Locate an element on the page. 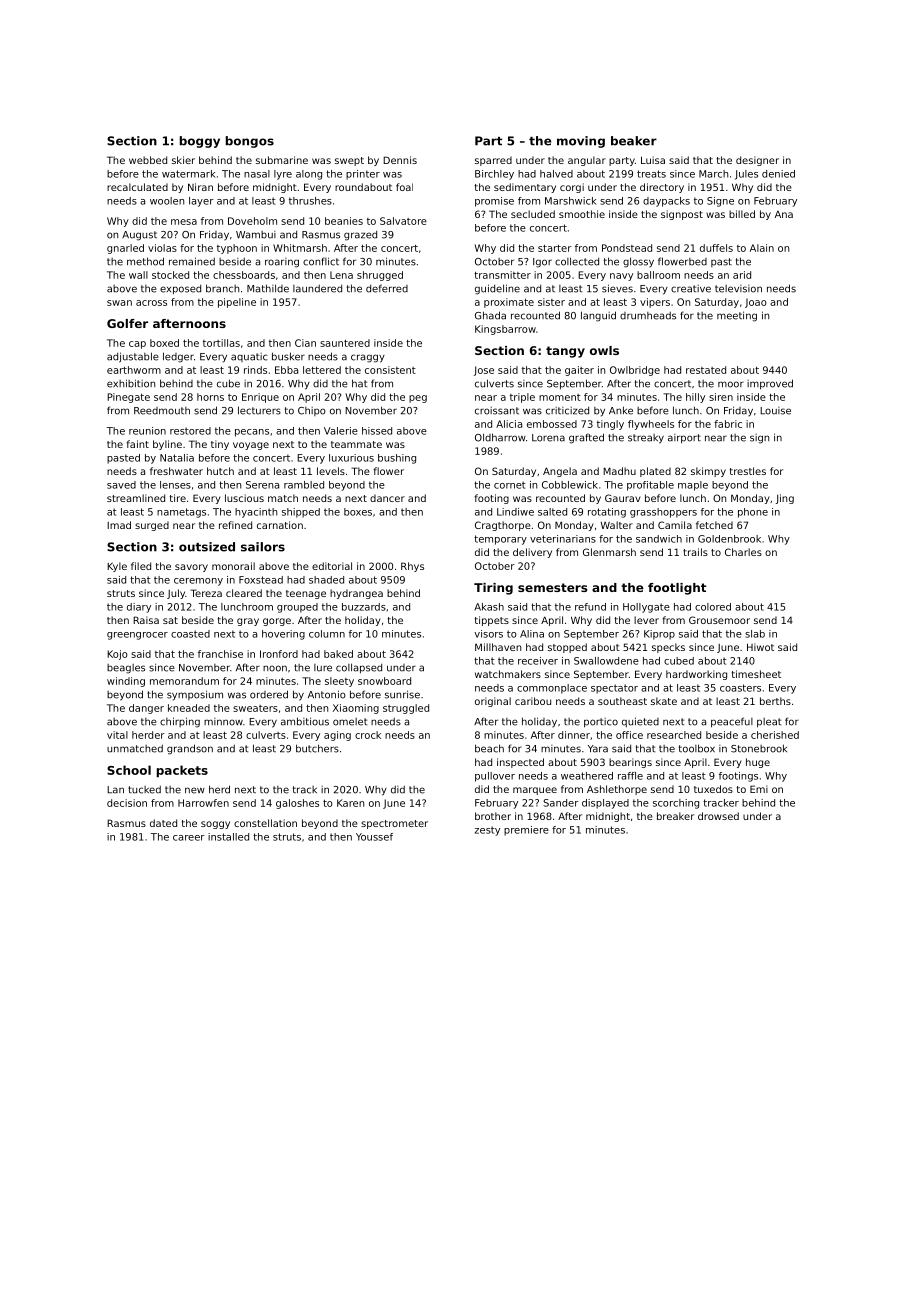 Image resolution: width=908 pixels, height=1316 pixels. greengrocer is located at coordinates (137, 636).
